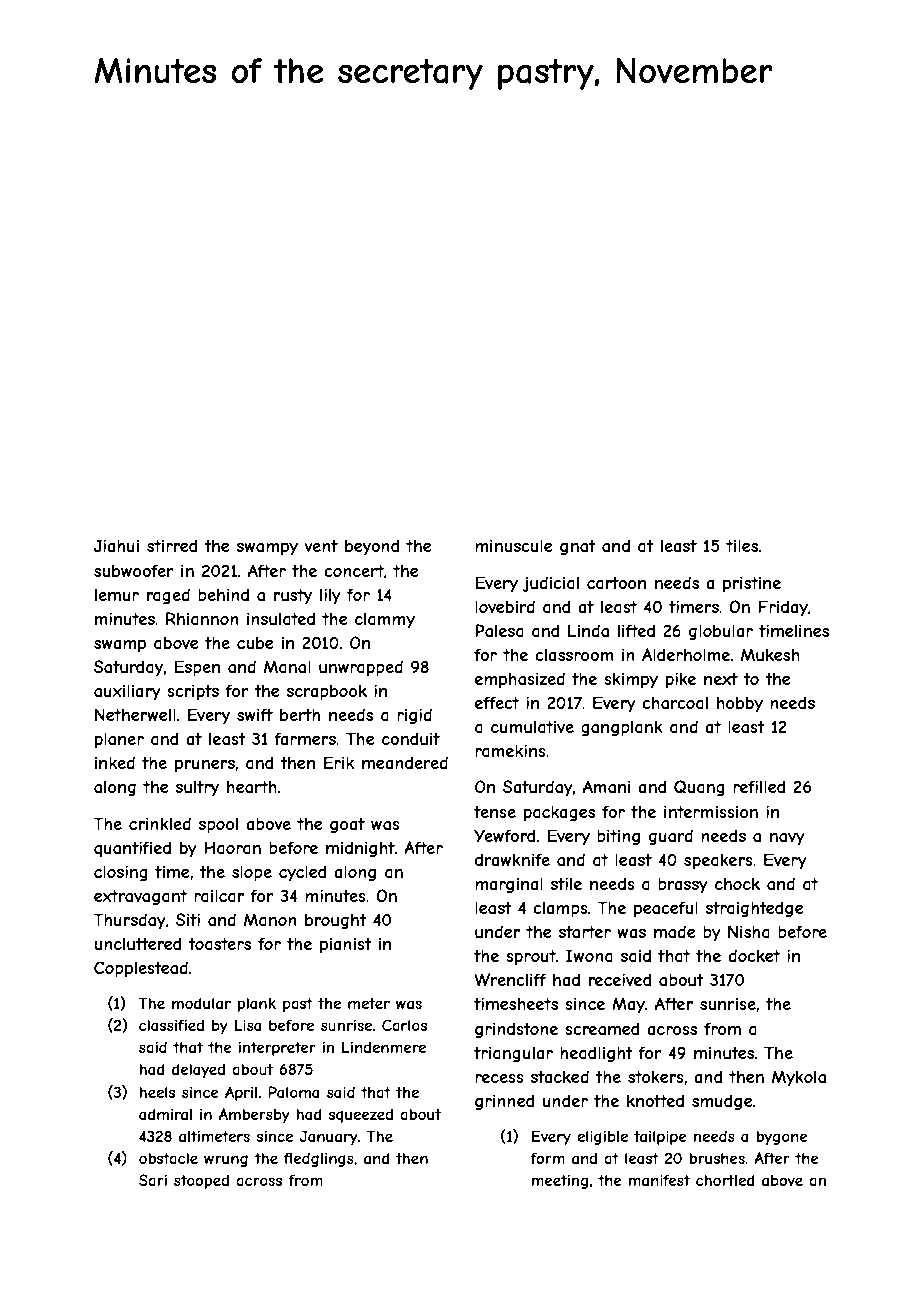  What do you see at coordinates (656, 1077) in the image?
I see `stokers` at bounding box center [656, 1077].
